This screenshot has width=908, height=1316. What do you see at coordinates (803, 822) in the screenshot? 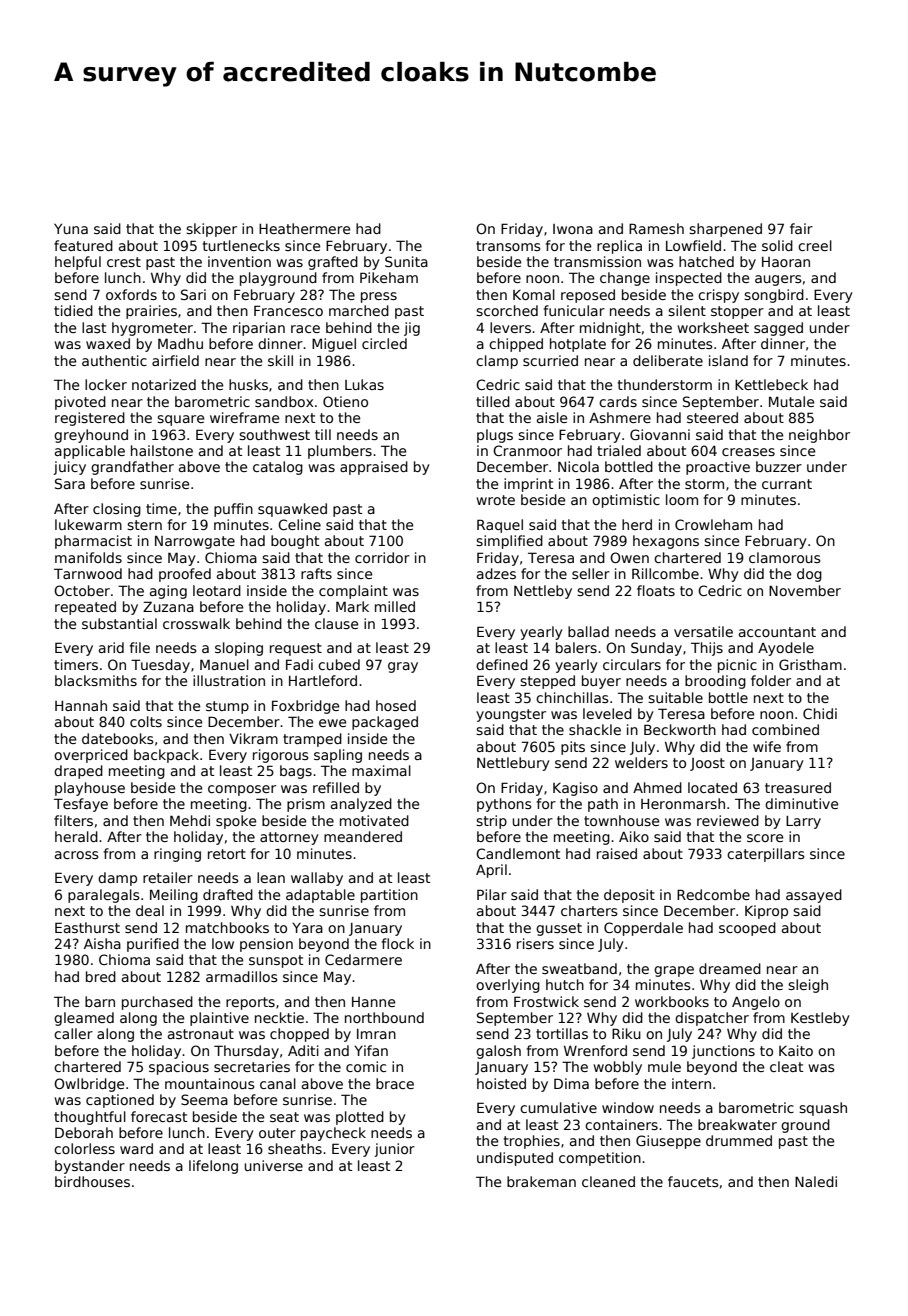
I see `Larry` at bounding box center [803, 822].
